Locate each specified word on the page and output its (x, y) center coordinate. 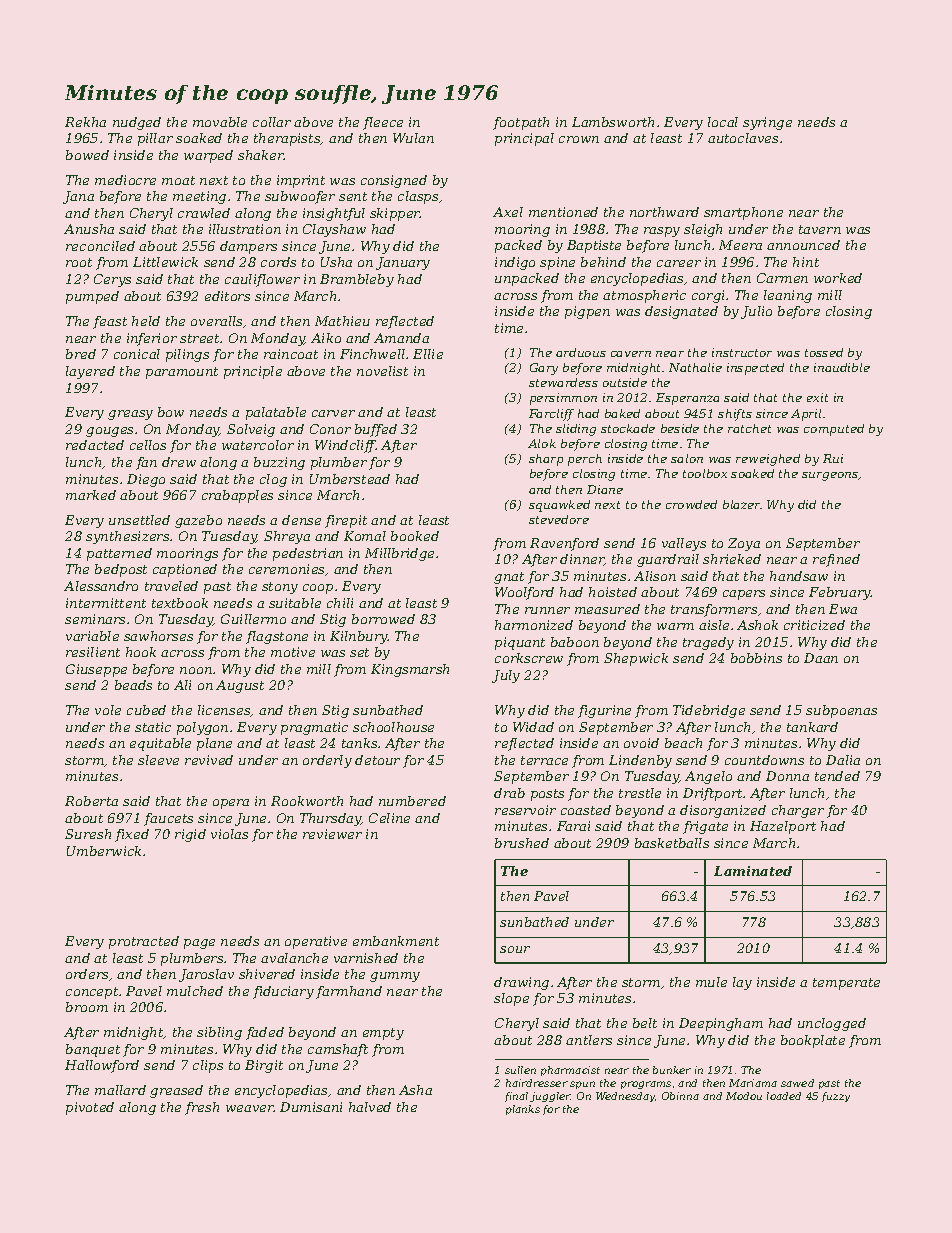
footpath (521, 123)
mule (711, 982)
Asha (415, 1090)
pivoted (90, 1108)
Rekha (85, 122)
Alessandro (101, 586)
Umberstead (350, 479)
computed (834, 430)
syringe (767, 123)
